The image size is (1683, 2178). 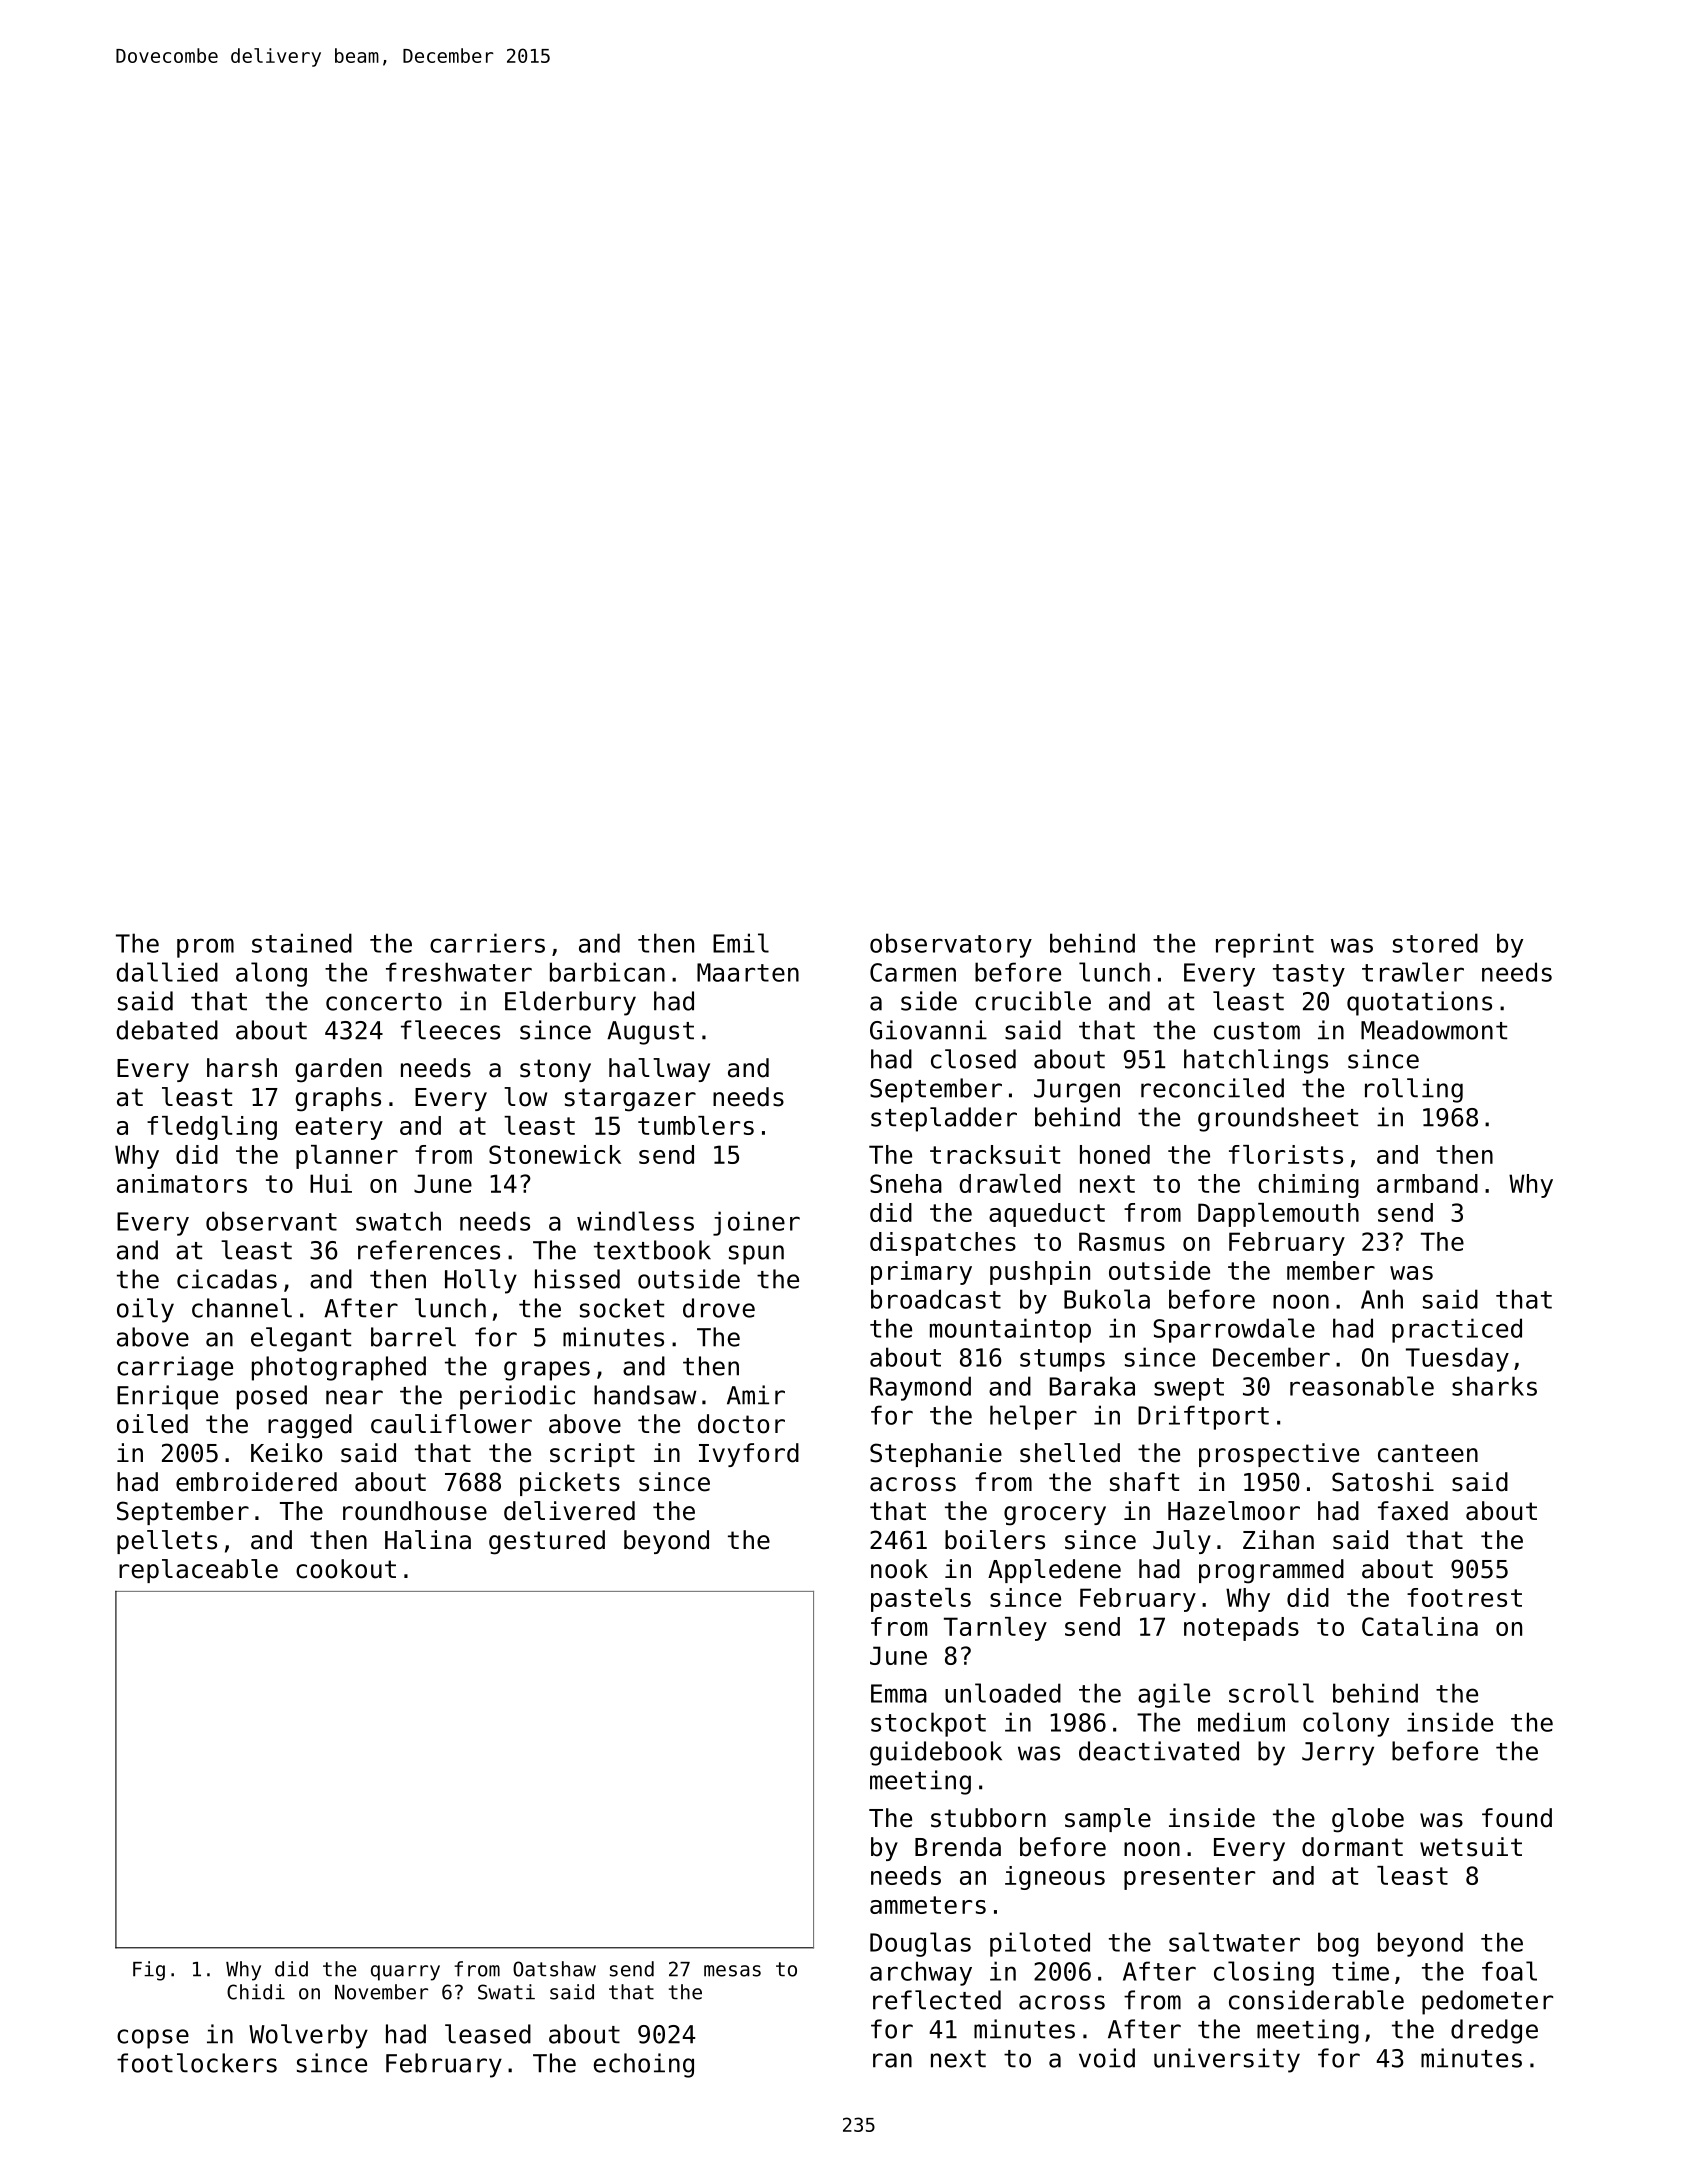 I want to click on carriers, so click(x=487, y=943).
